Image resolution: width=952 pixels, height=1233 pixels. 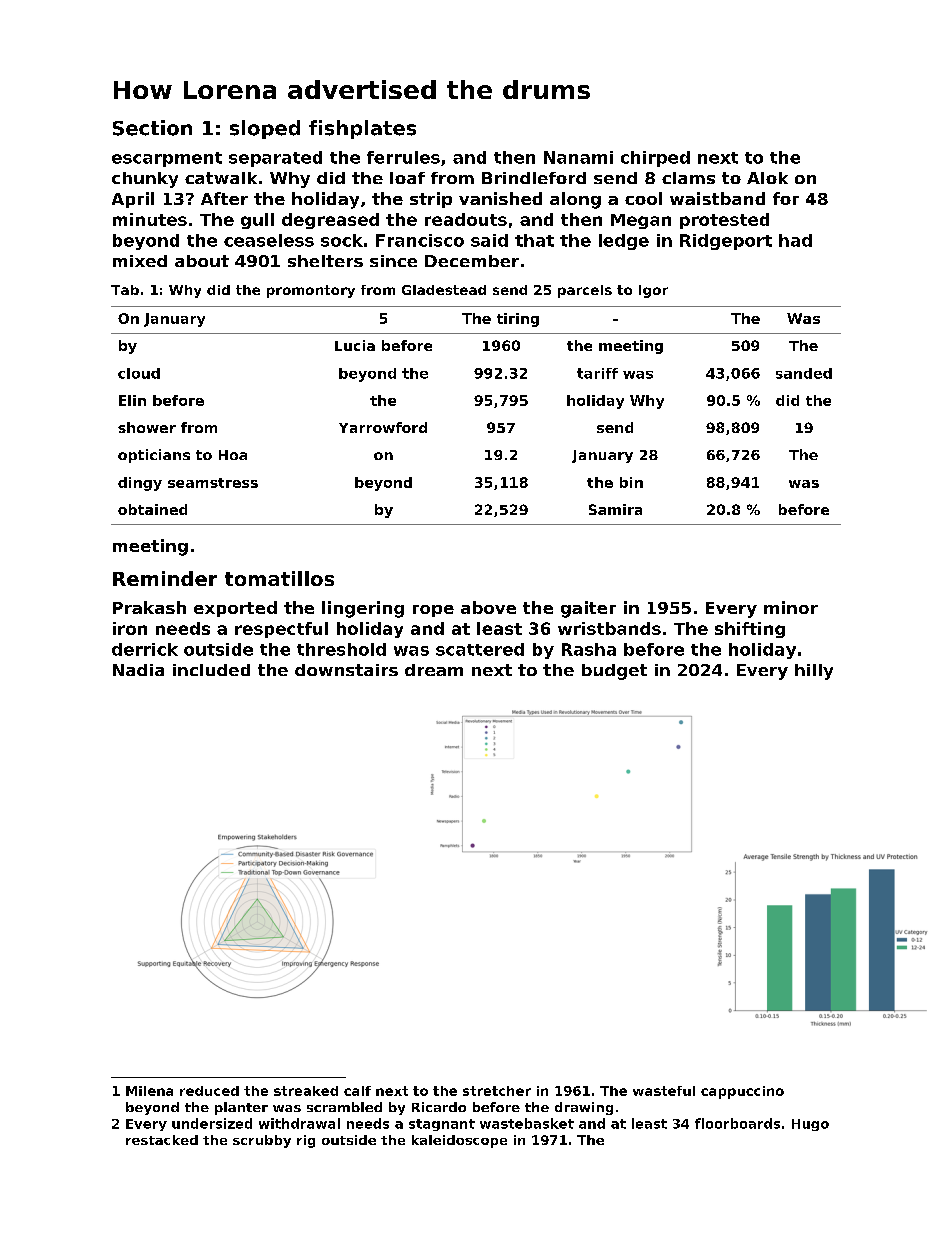 What do you see at coordinates (130, 628) in the document?
I see `iron` at bounding box center [130, 628].
